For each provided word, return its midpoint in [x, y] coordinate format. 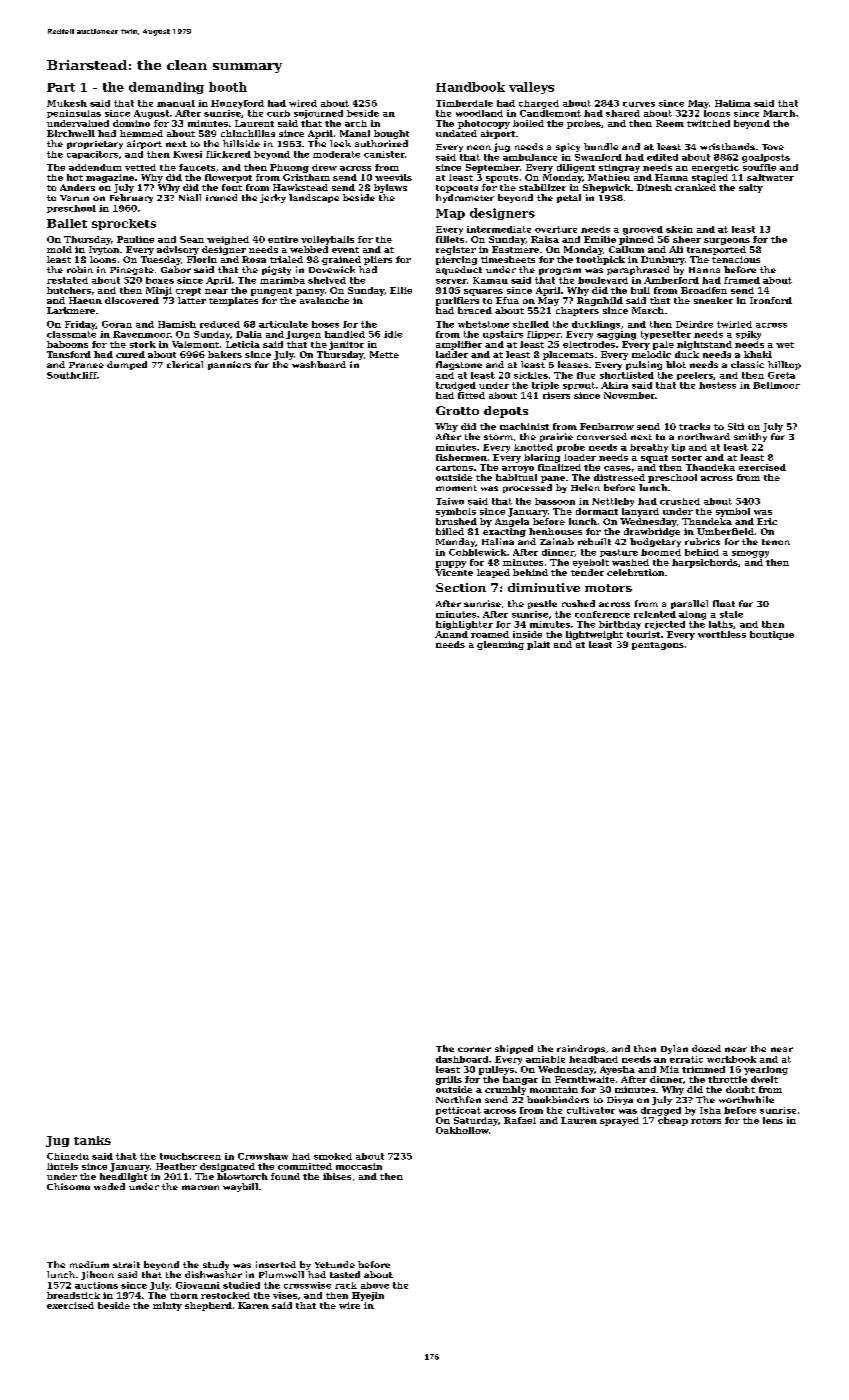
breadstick [73, 1295]
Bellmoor [776, 385]
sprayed [619, 1121]
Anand [451, 634]
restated [67, 280]
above [375, 1285]
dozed [706, 1048]
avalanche [324, 300]
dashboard [462, 1059]
